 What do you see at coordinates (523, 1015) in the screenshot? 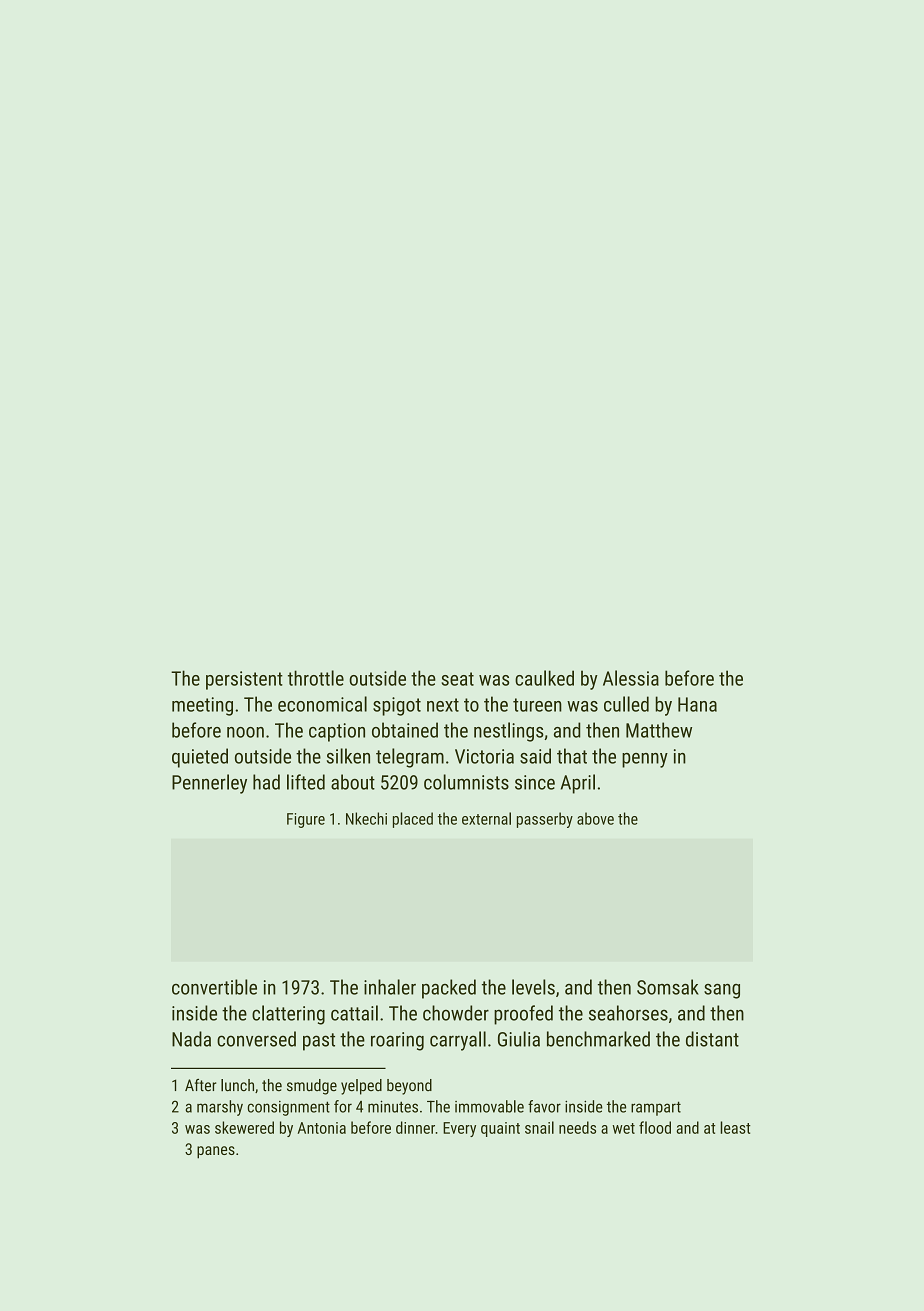
I see `proofed` at bounding box center [523, 1015].
